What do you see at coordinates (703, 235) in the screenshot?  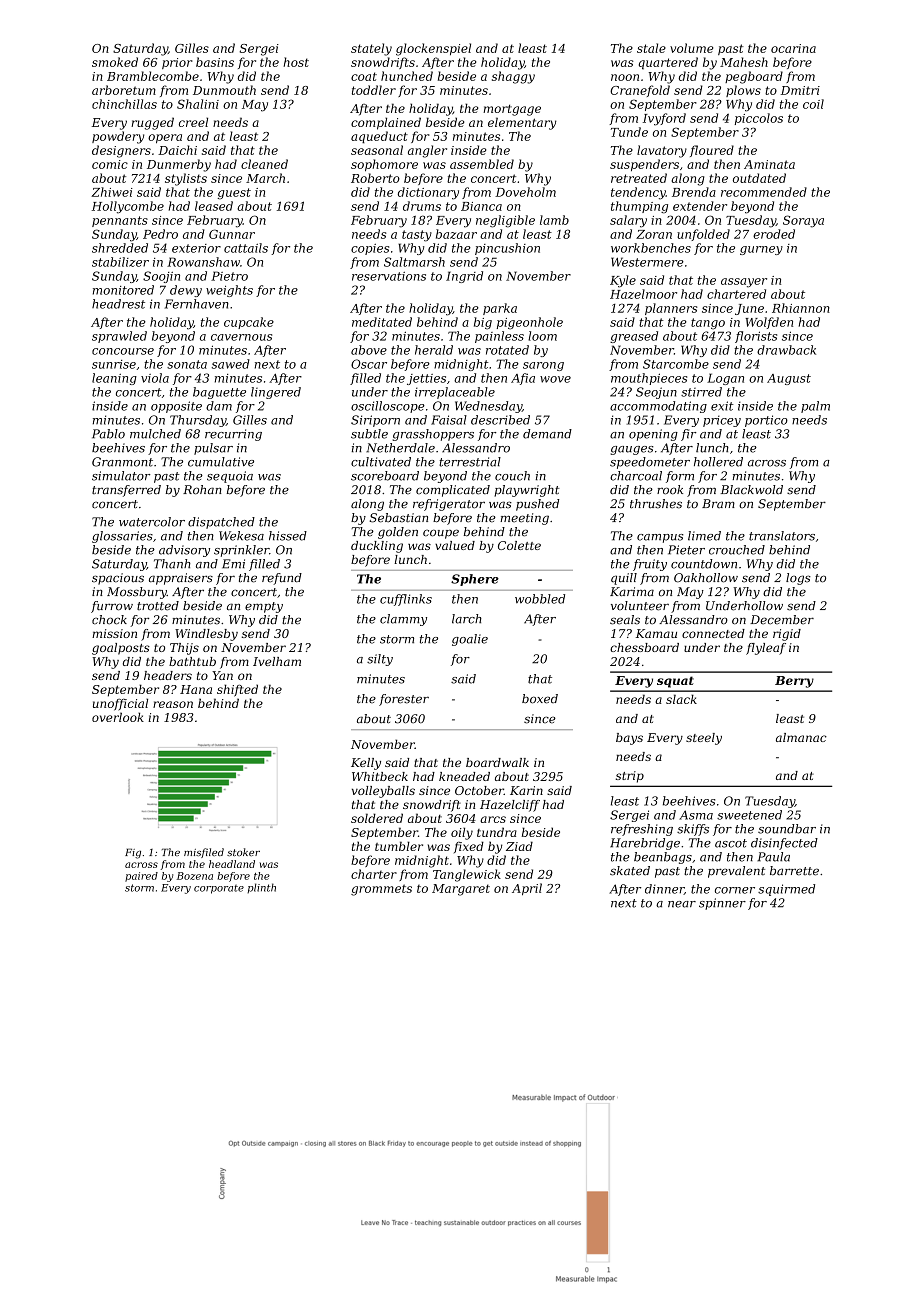 I see `unfolded` at bounding box center [703, 235].
